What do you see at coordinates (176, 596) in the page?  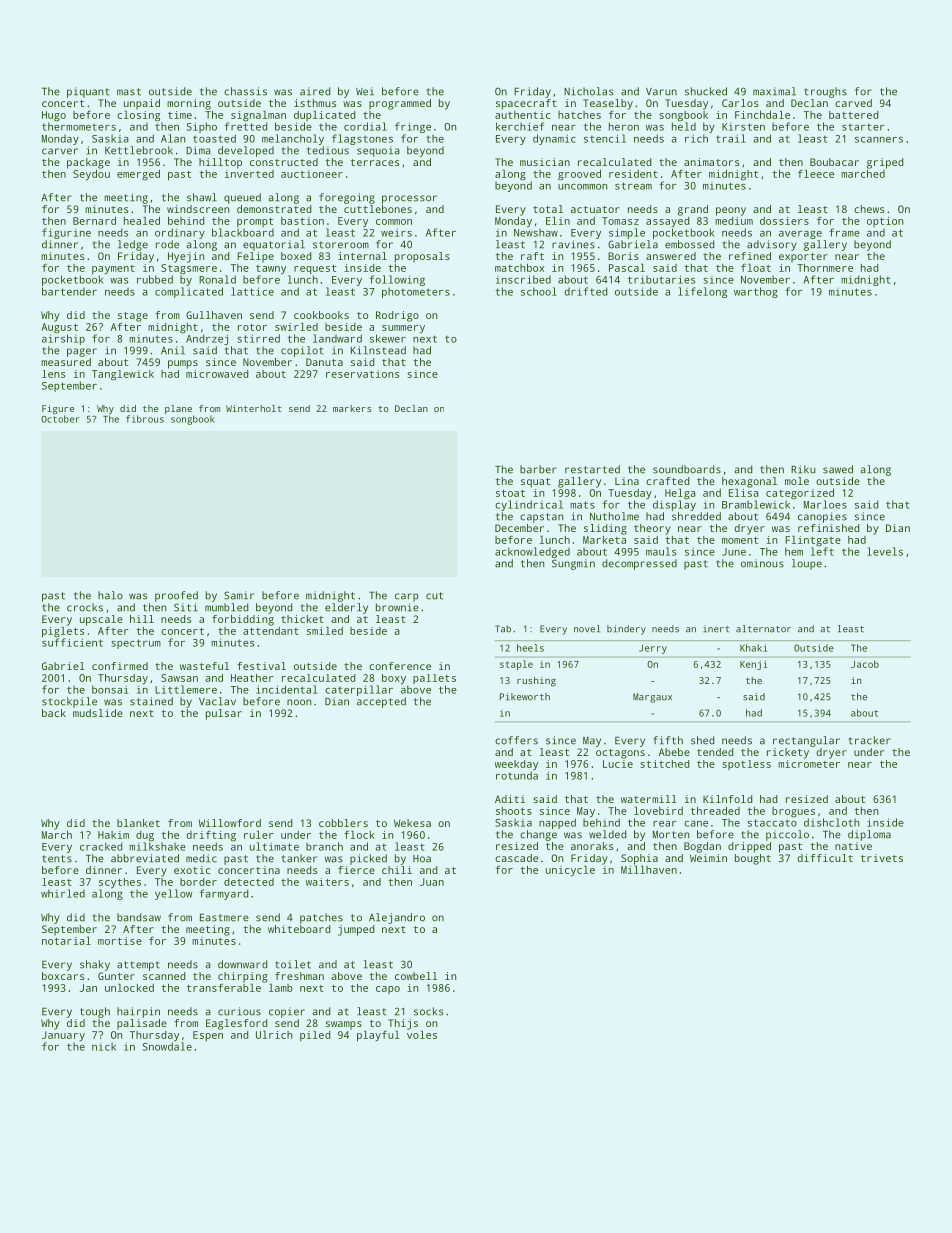 I see `proofed` at bounding box center [176, 596].
